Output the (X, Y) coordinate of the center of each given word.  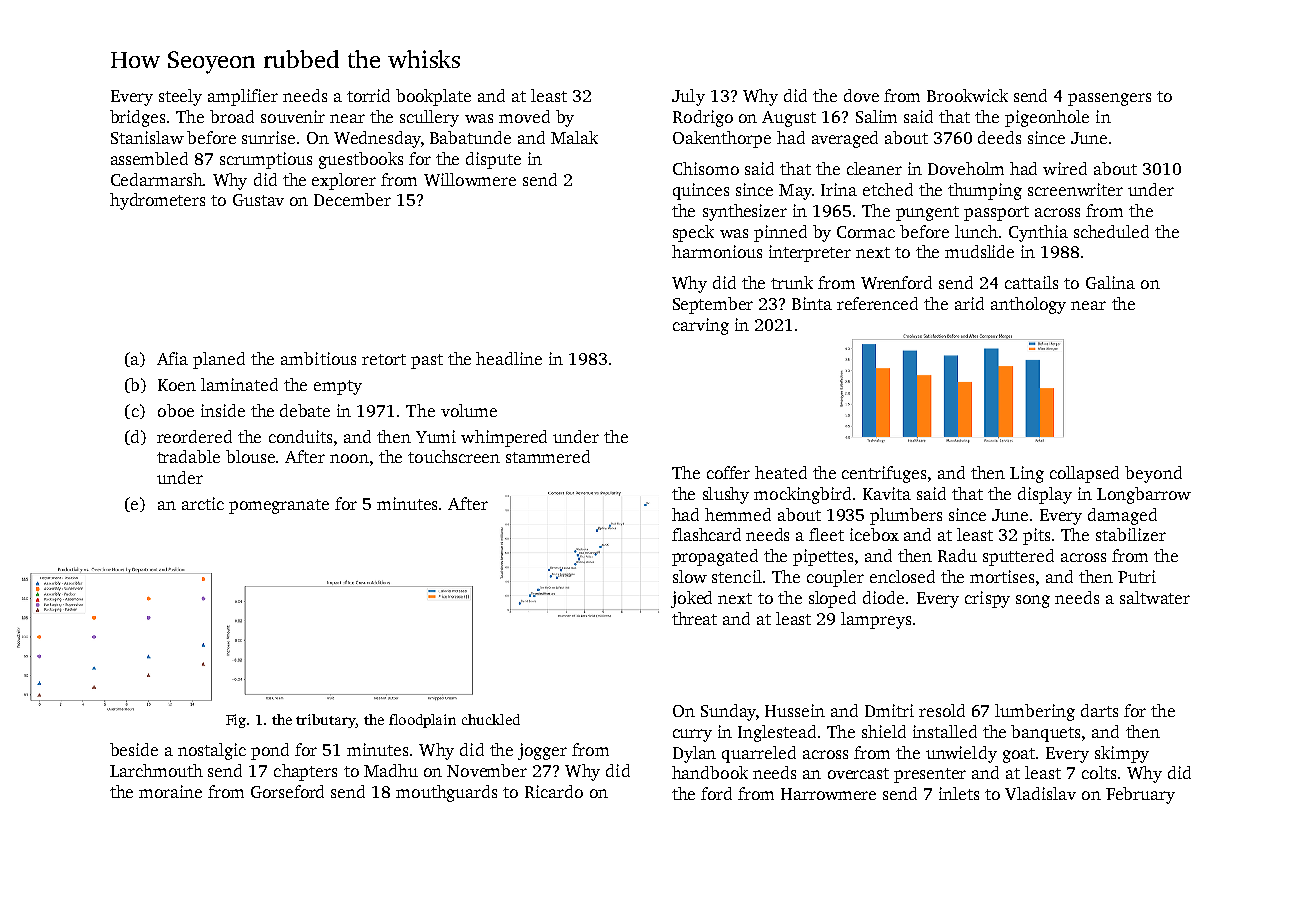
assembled (149, 158)
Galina (1110, 282)
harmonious (717, 251)
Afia (172, 358)
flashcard (706, 534)
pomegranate (279, 506)
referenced (877, 303)
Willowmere (470, 179)
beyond (1153, 474)
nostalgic (212, 751)
